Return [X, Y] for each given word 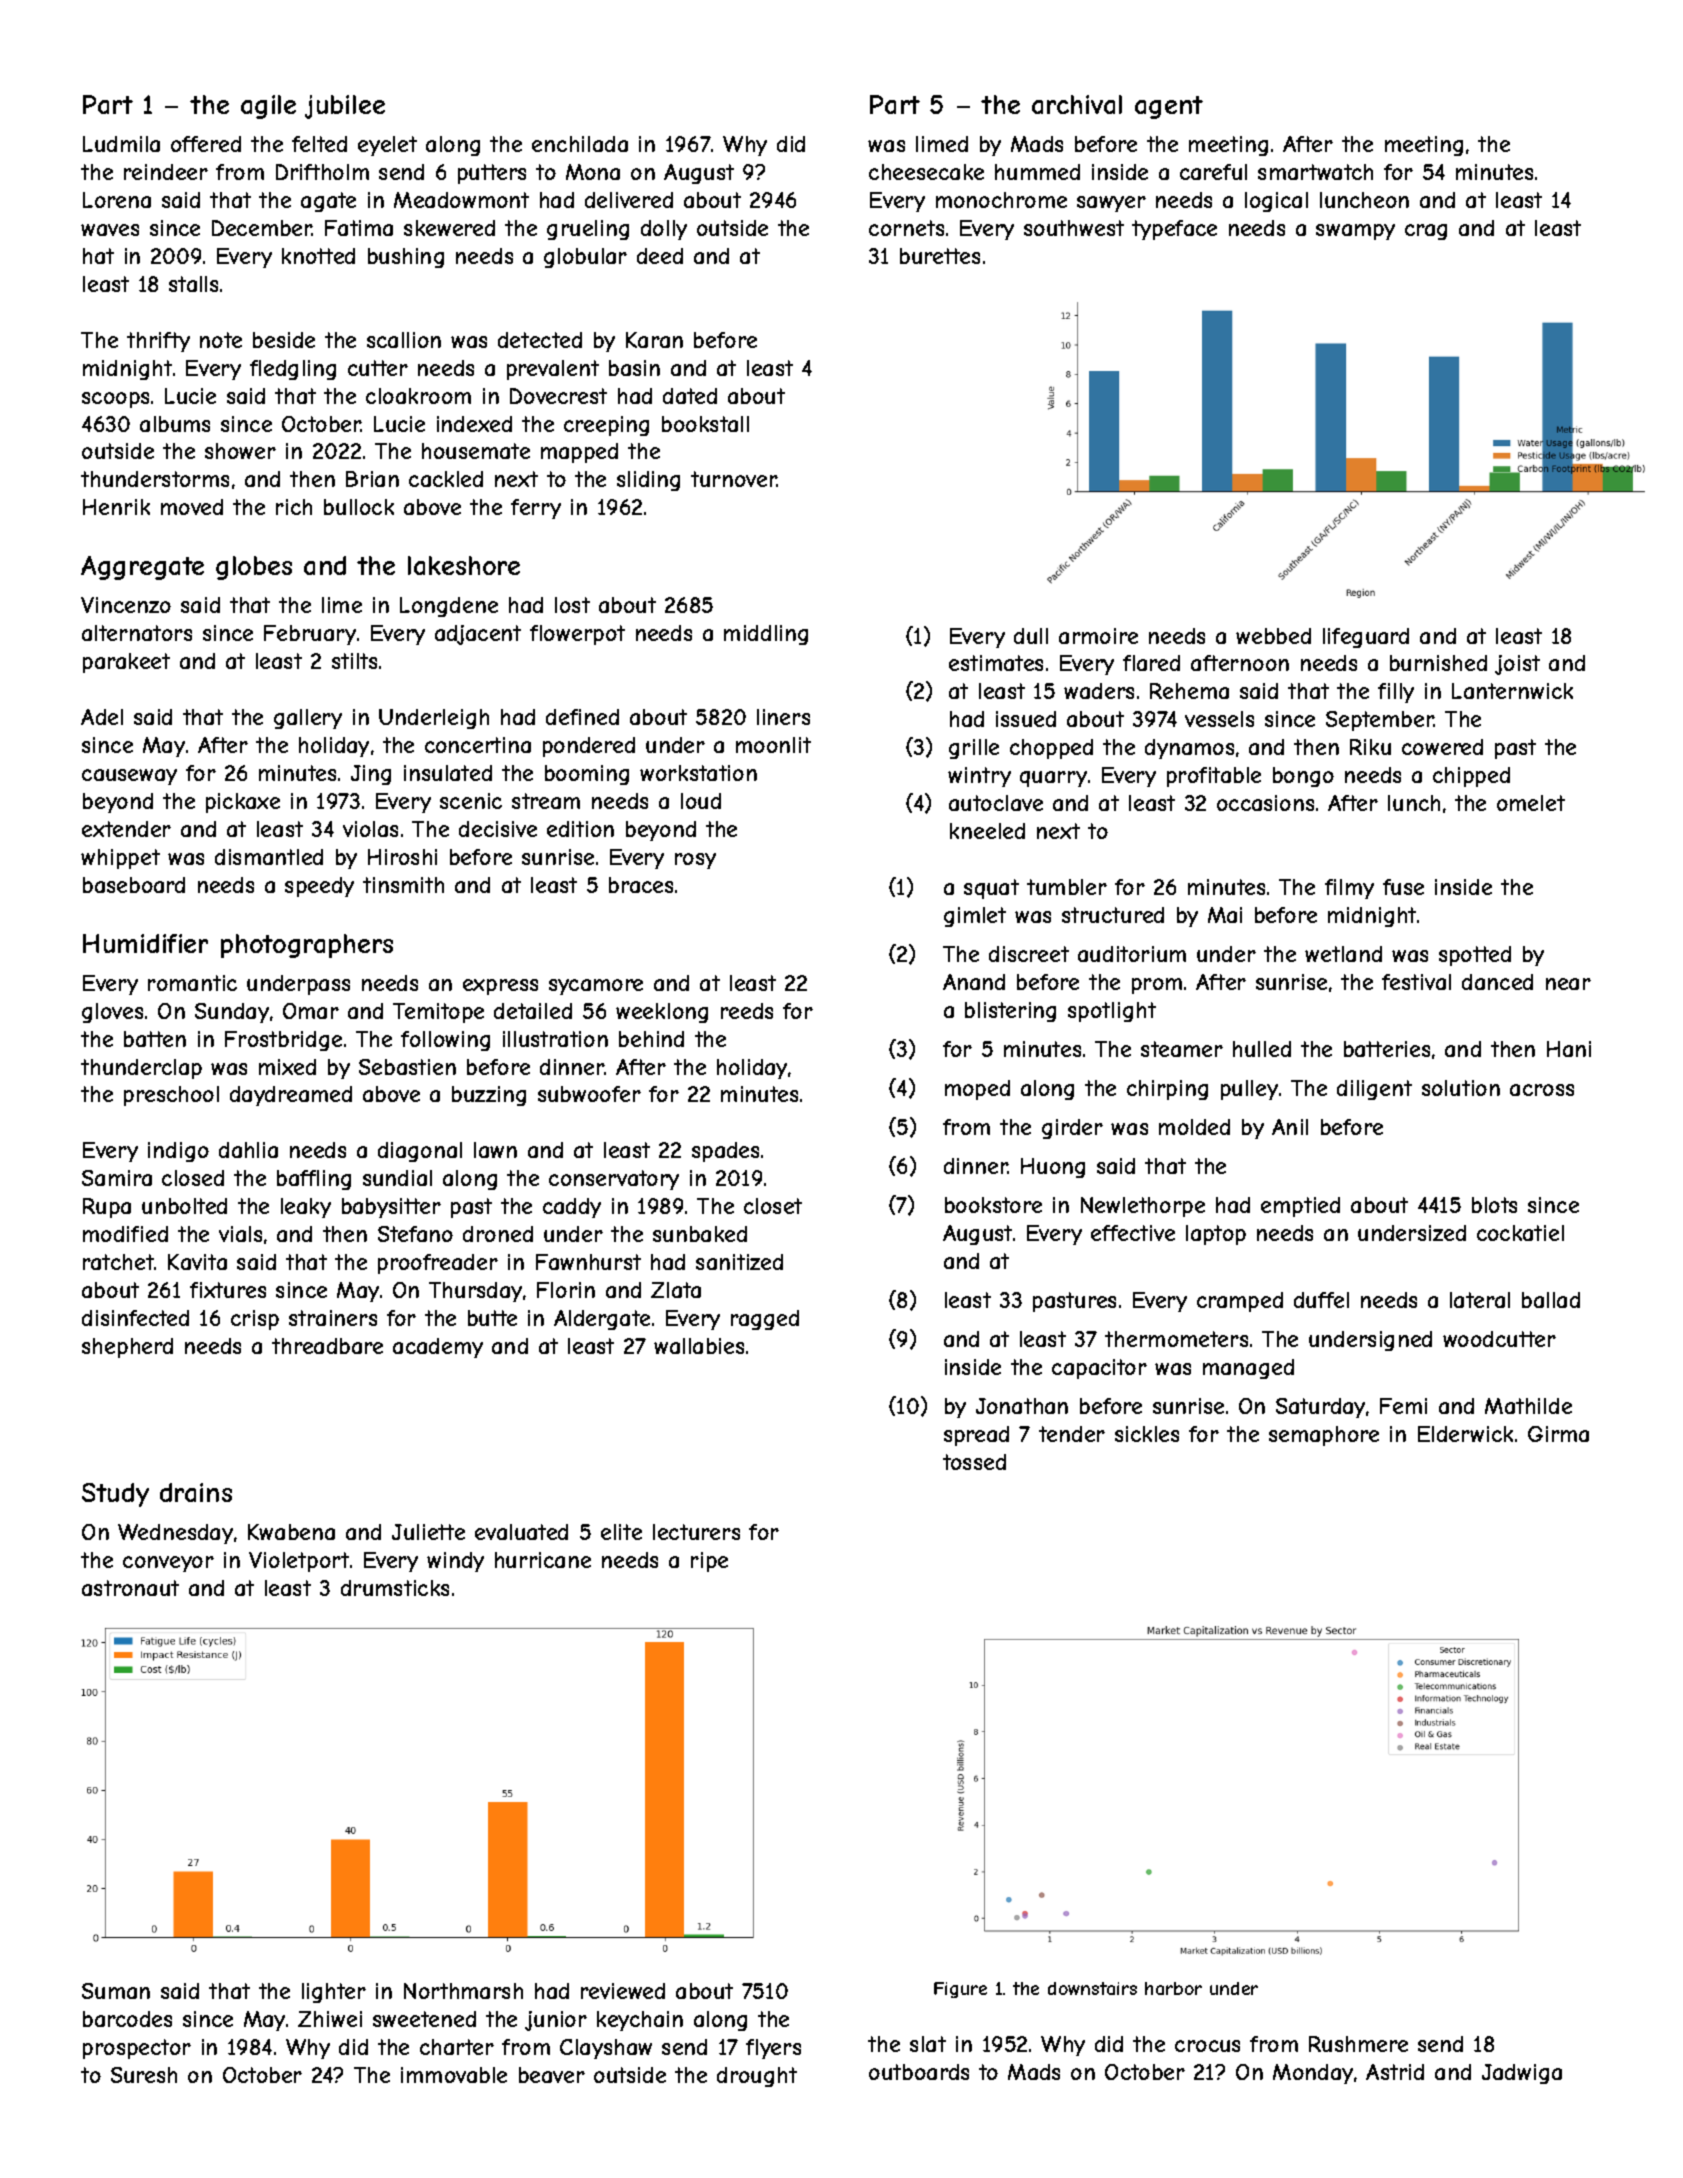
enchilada [580, 144]
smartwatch [1315, 172]
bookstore [993, 1205]
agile [268, 107]
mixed [287, 1067]
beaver [552, 2075]
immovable [454, 2075]
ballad [1551, 1300]
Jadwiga [1522, 2074]
